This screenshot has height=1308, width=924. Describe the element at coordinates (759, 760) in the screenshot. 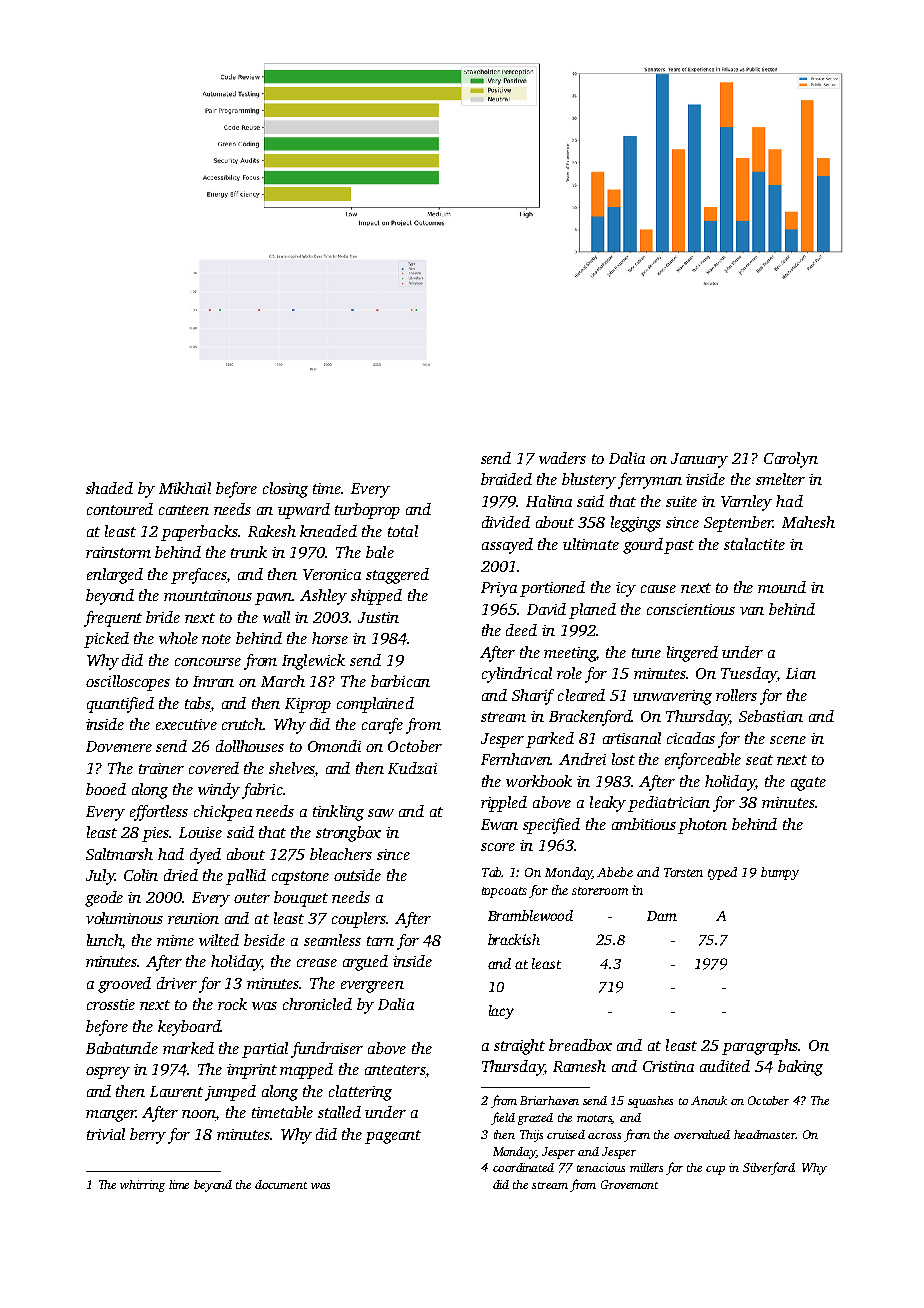

I see `seat` at that location.
